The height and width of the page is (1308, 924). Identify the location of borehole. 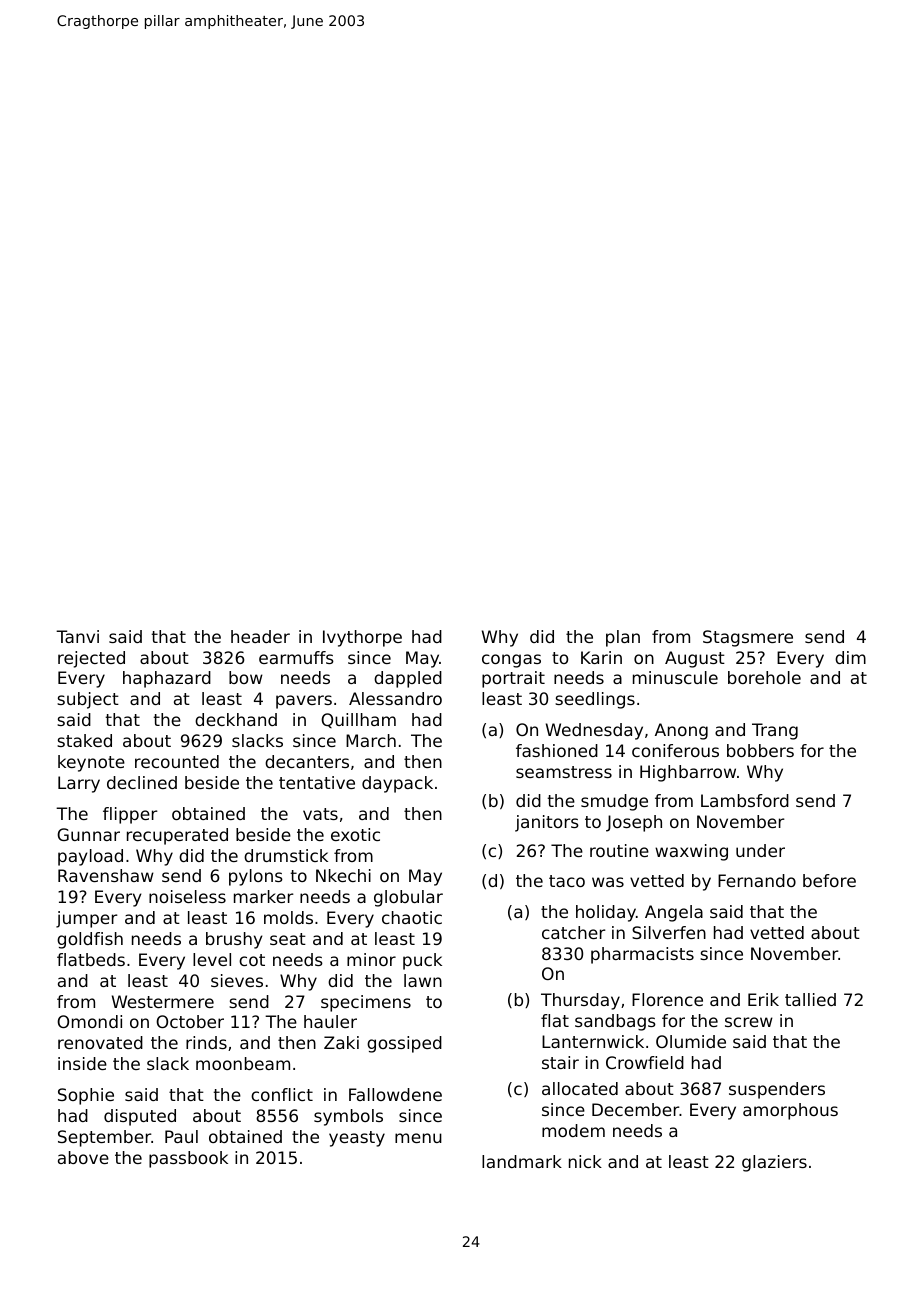
(764, 677).
